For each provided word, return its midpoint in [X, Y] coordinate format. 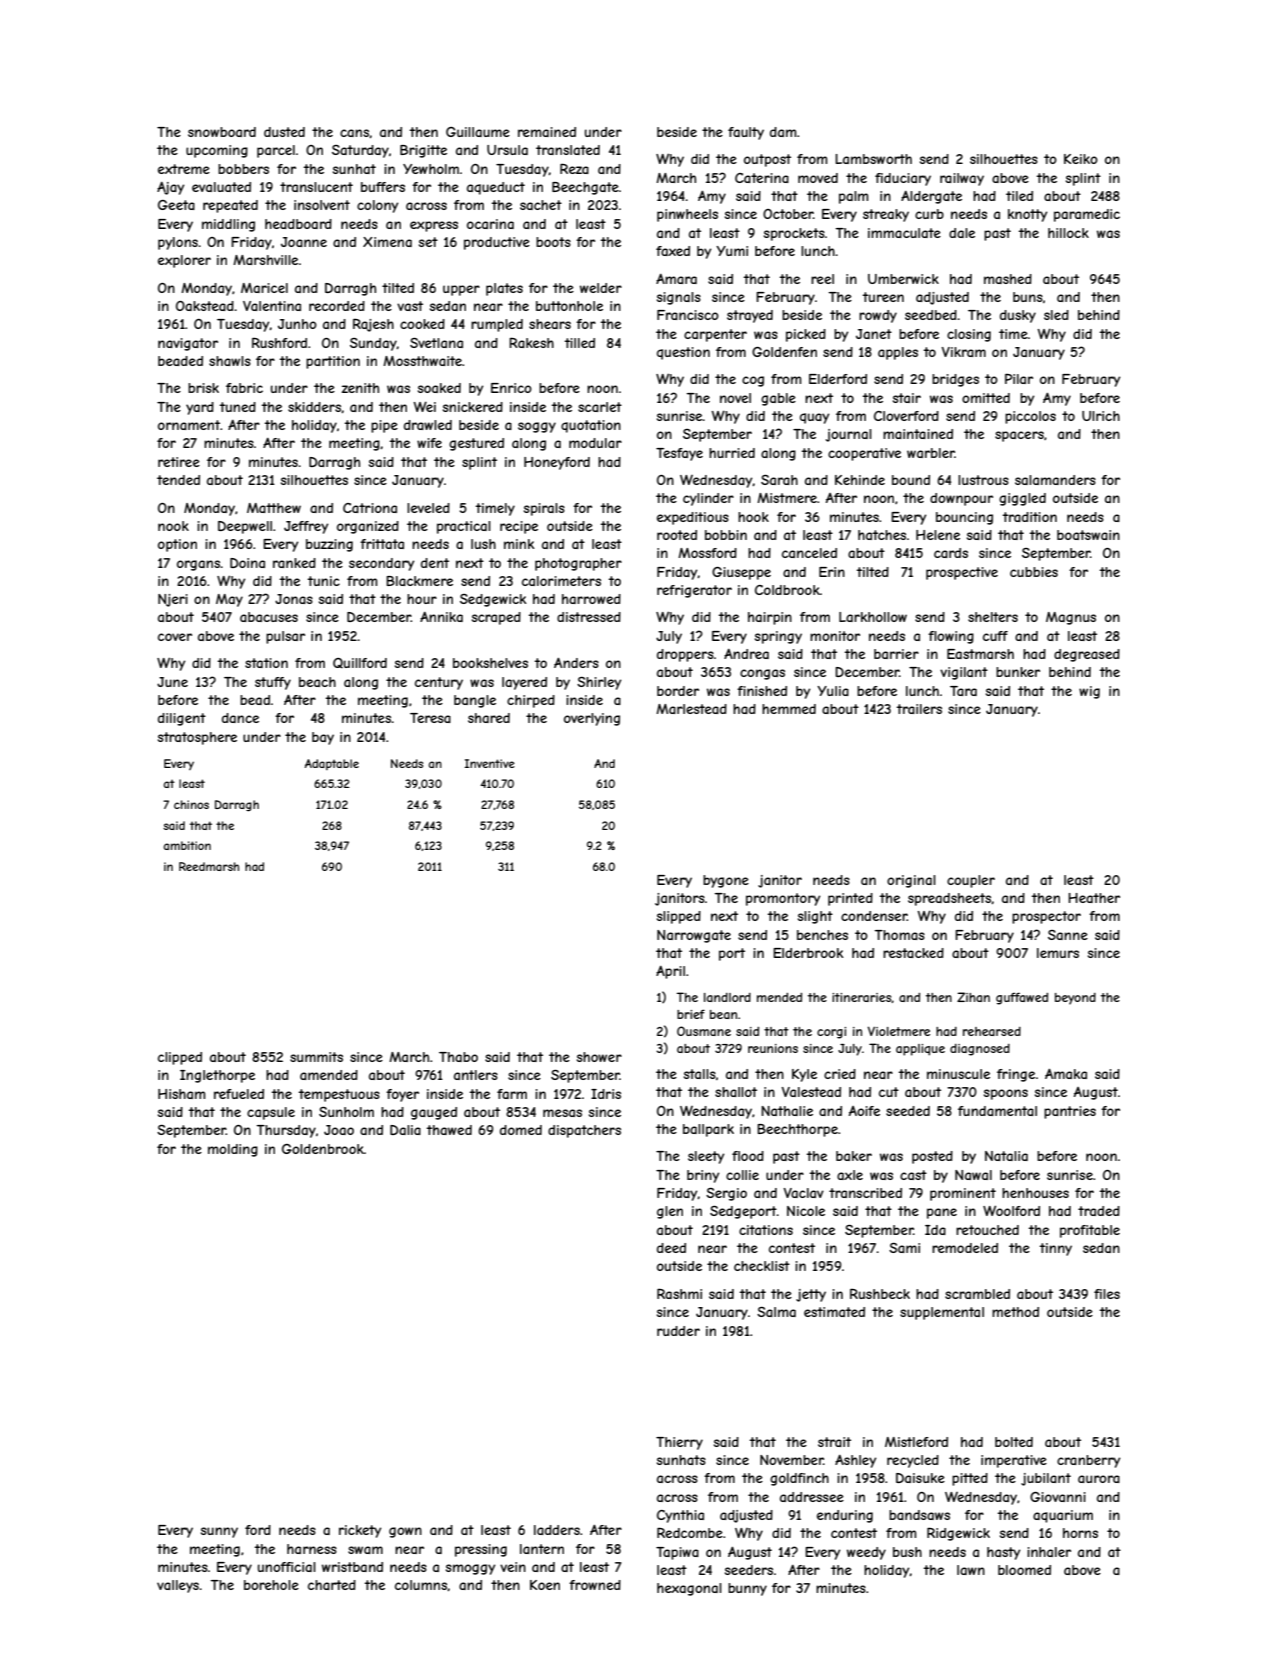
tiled [1019, 196]
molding [233, 1150]
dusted [284, 132]
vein [513, 1567]
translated [568, 150]
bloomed [1024, 1570]
